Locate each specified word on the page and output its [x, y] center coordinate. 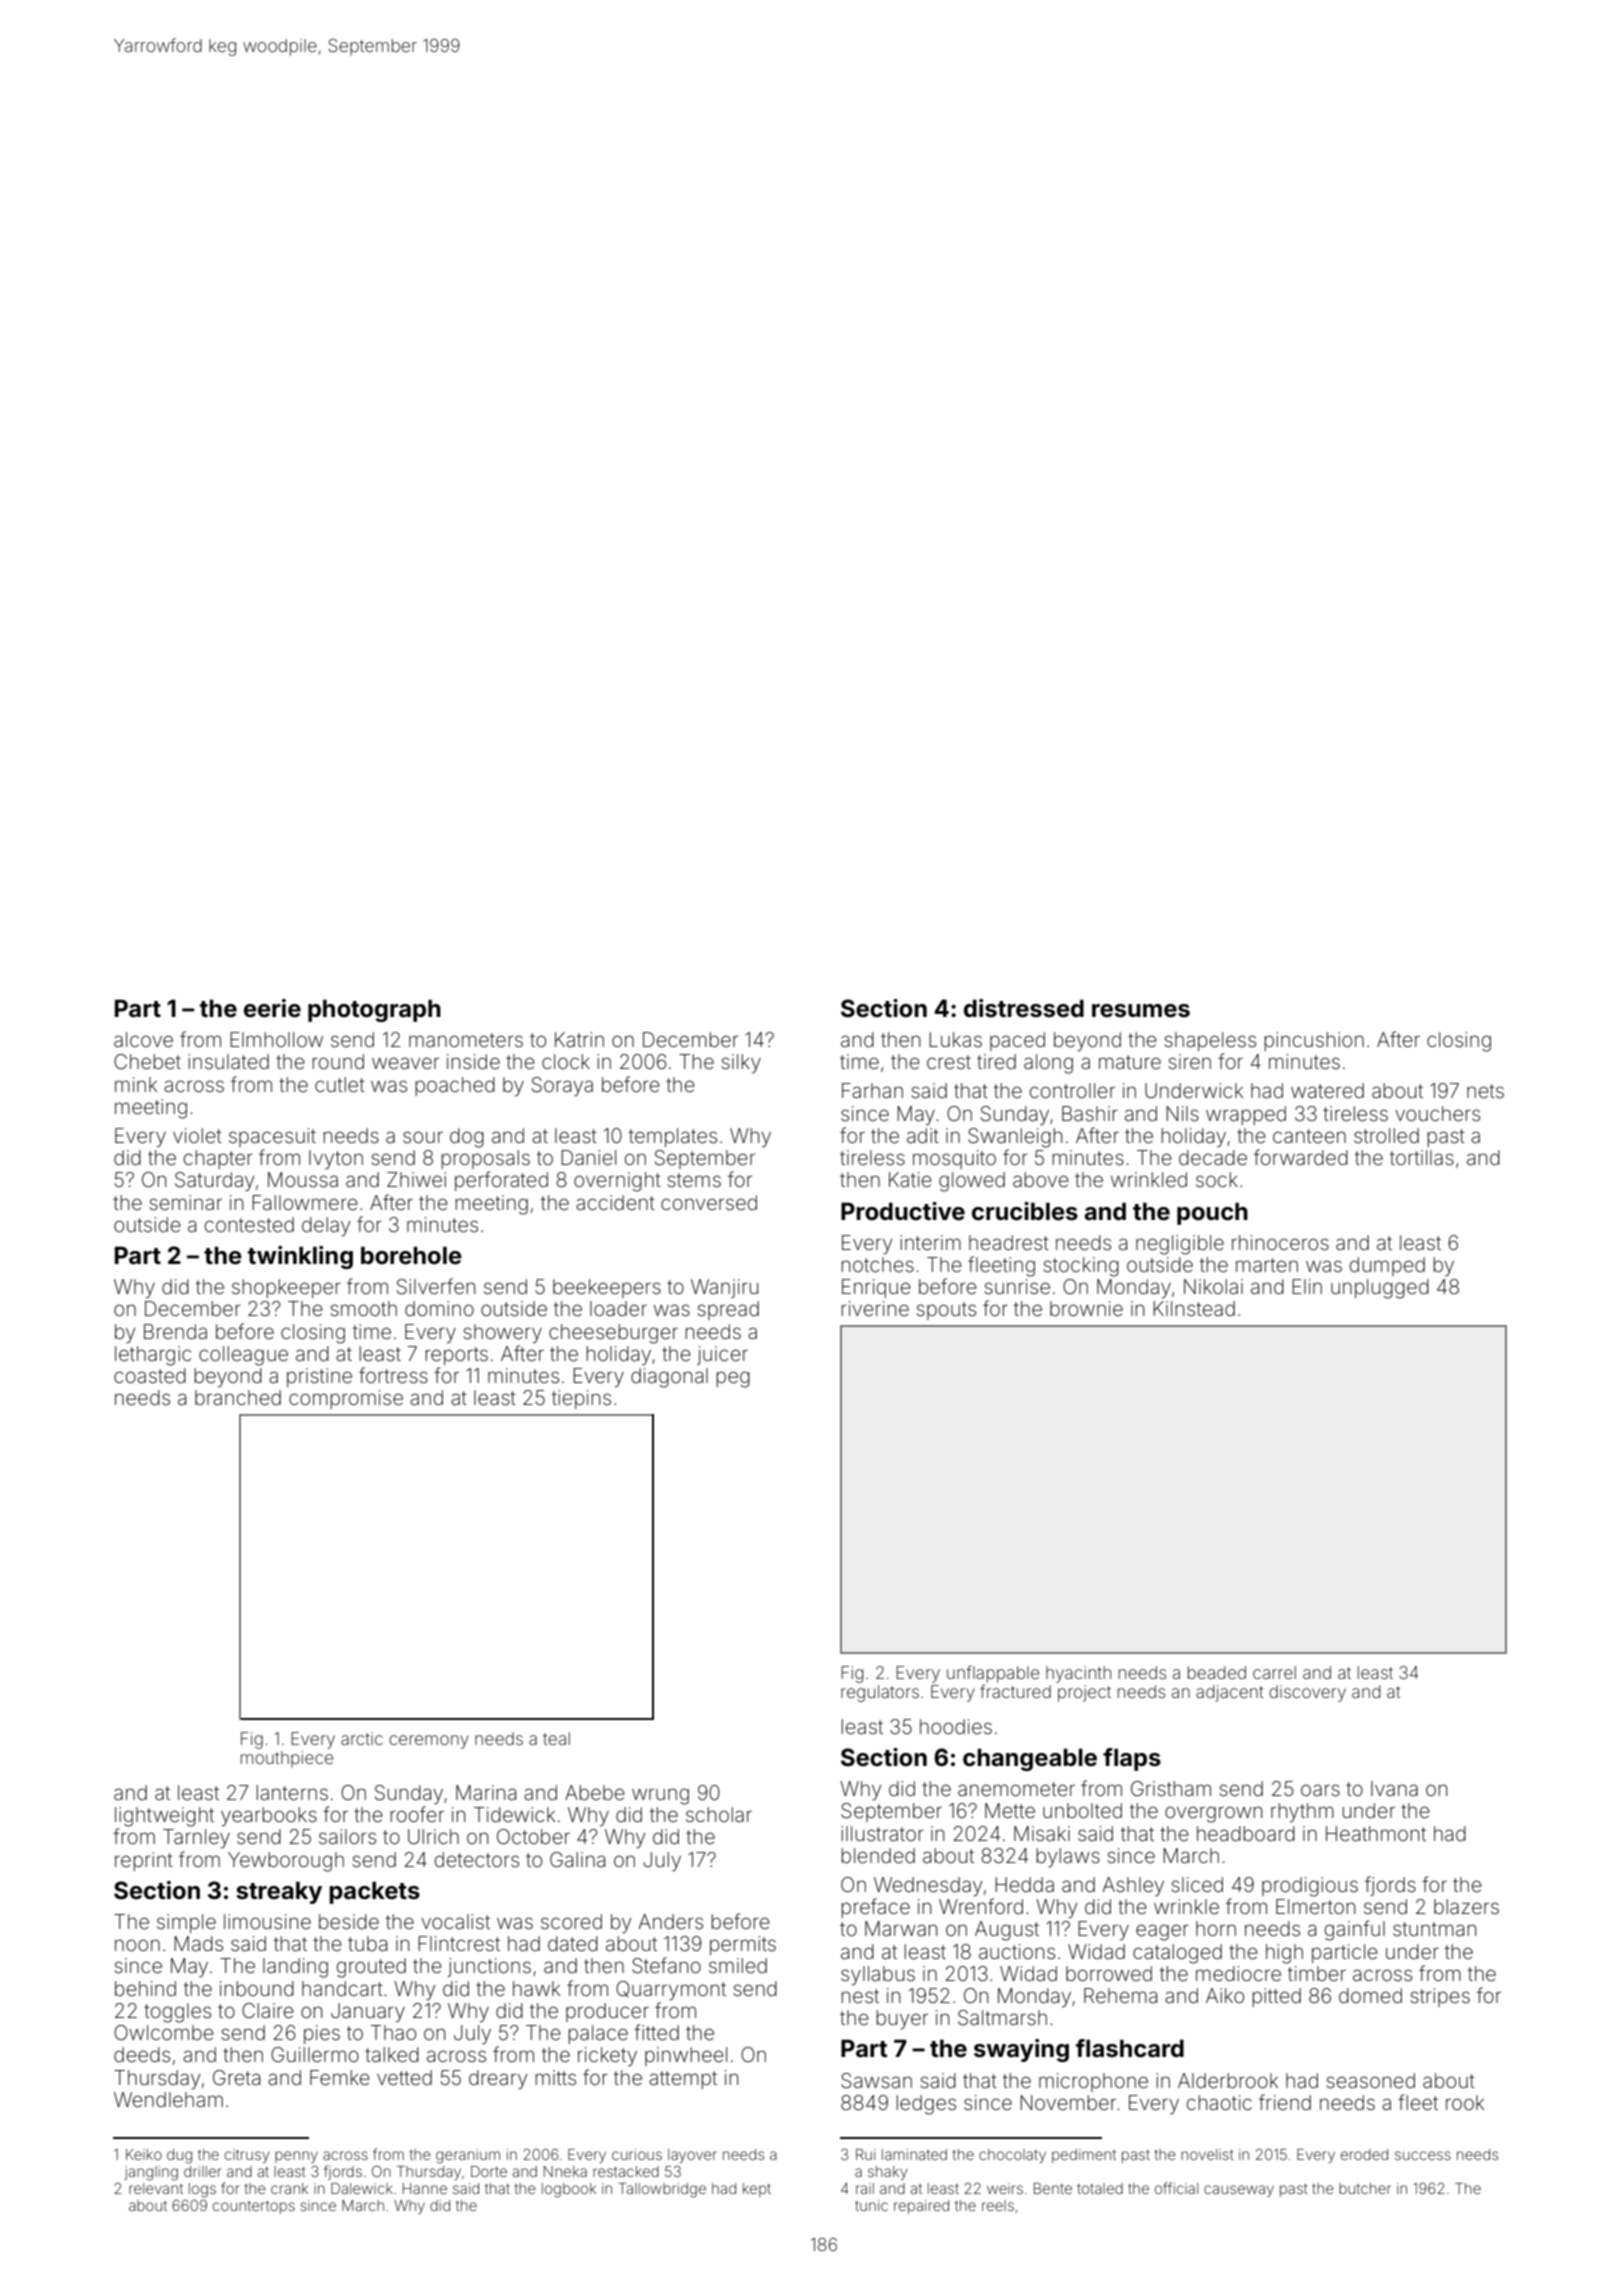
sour [423, 1137]
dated [573, 1943]
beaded [1217, 1672]
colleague [243, 1356]
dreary [498, 2079]
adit [923, 1135]
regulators [880, 1693]
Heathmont [1376, 1833]
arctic [362, 1738]
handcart [342, 1988]
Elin [1307, 1286]
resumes [1141, 1011]
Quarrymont [671, 1990]
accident [615, 1202]
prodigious [1310, 1887]
